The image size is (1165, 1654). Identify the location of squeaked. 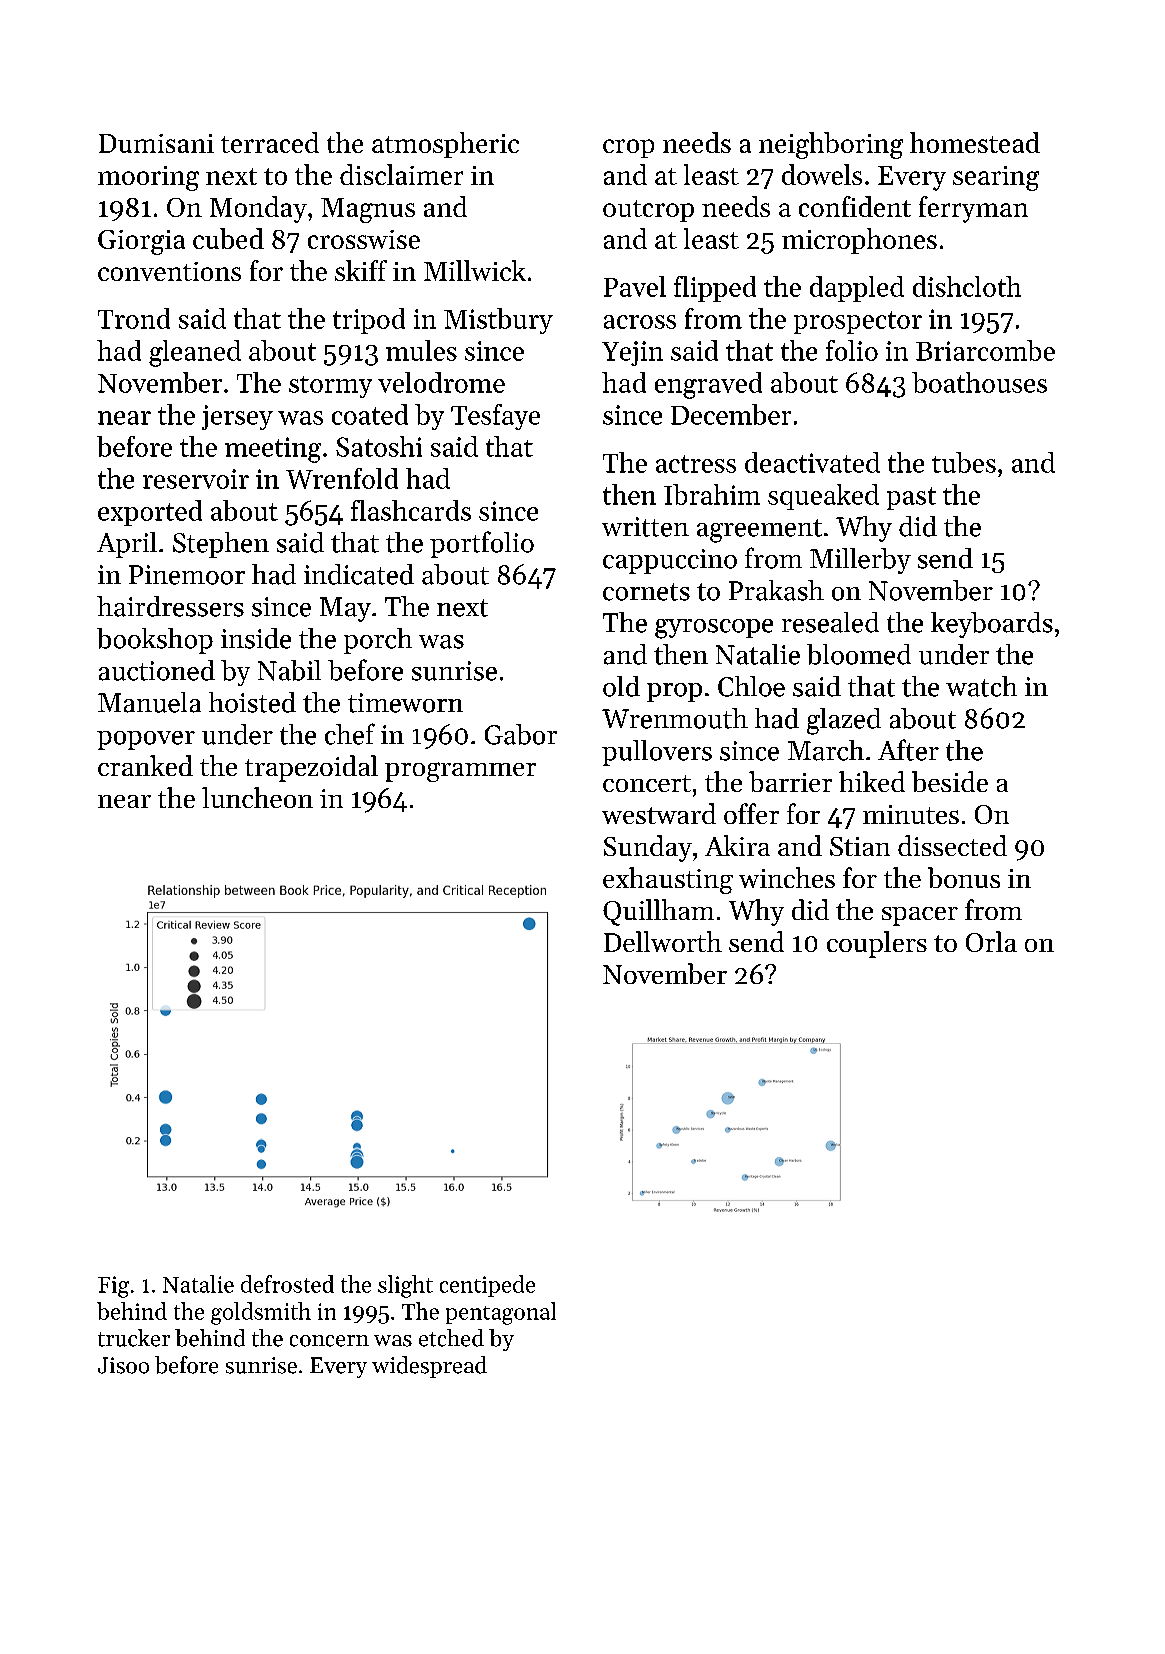
(823, 497).
